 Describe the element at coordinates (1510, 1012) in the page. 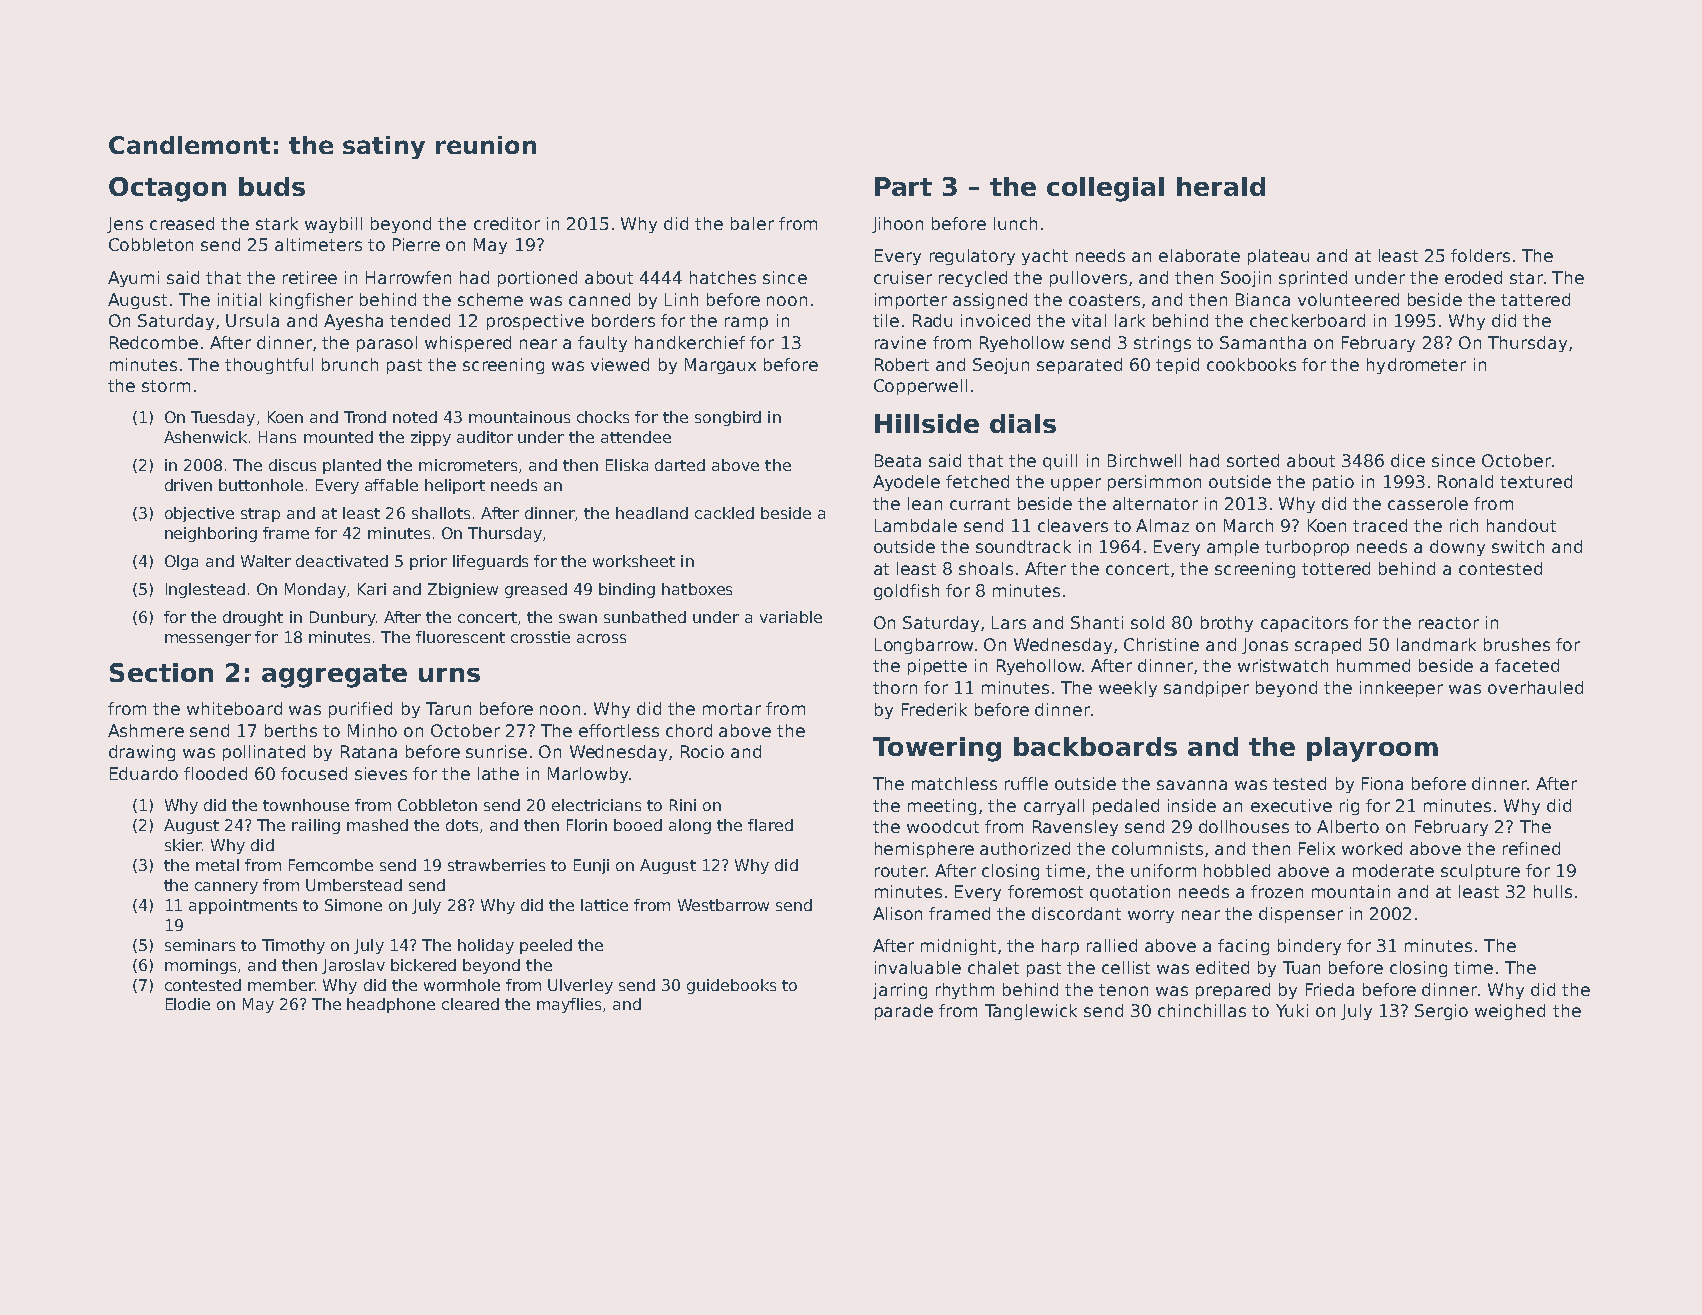

I see `weighed` at that location.
